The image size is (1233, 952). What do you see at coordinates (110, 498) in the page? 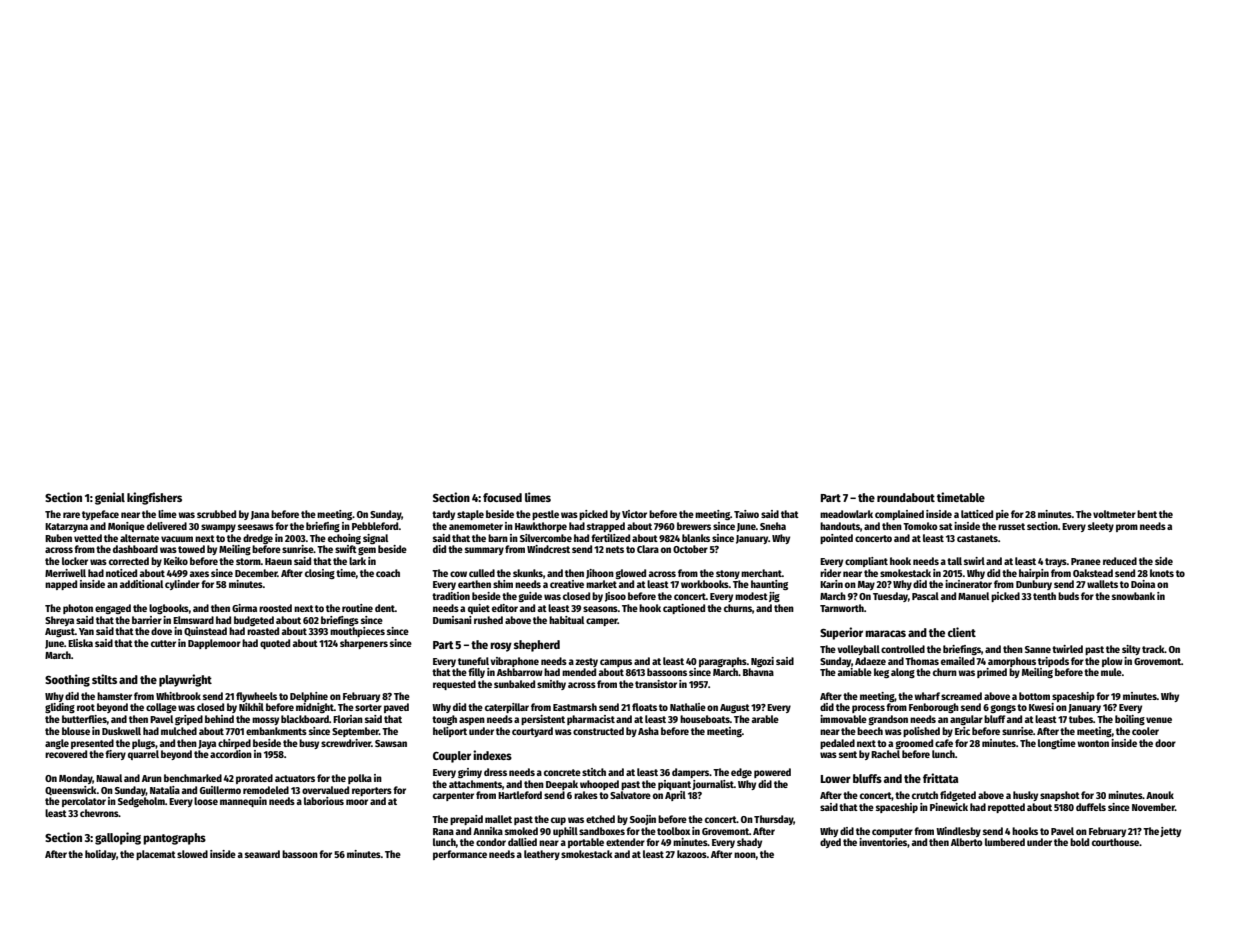
I see `genial` at bounding box center [110, 498].
